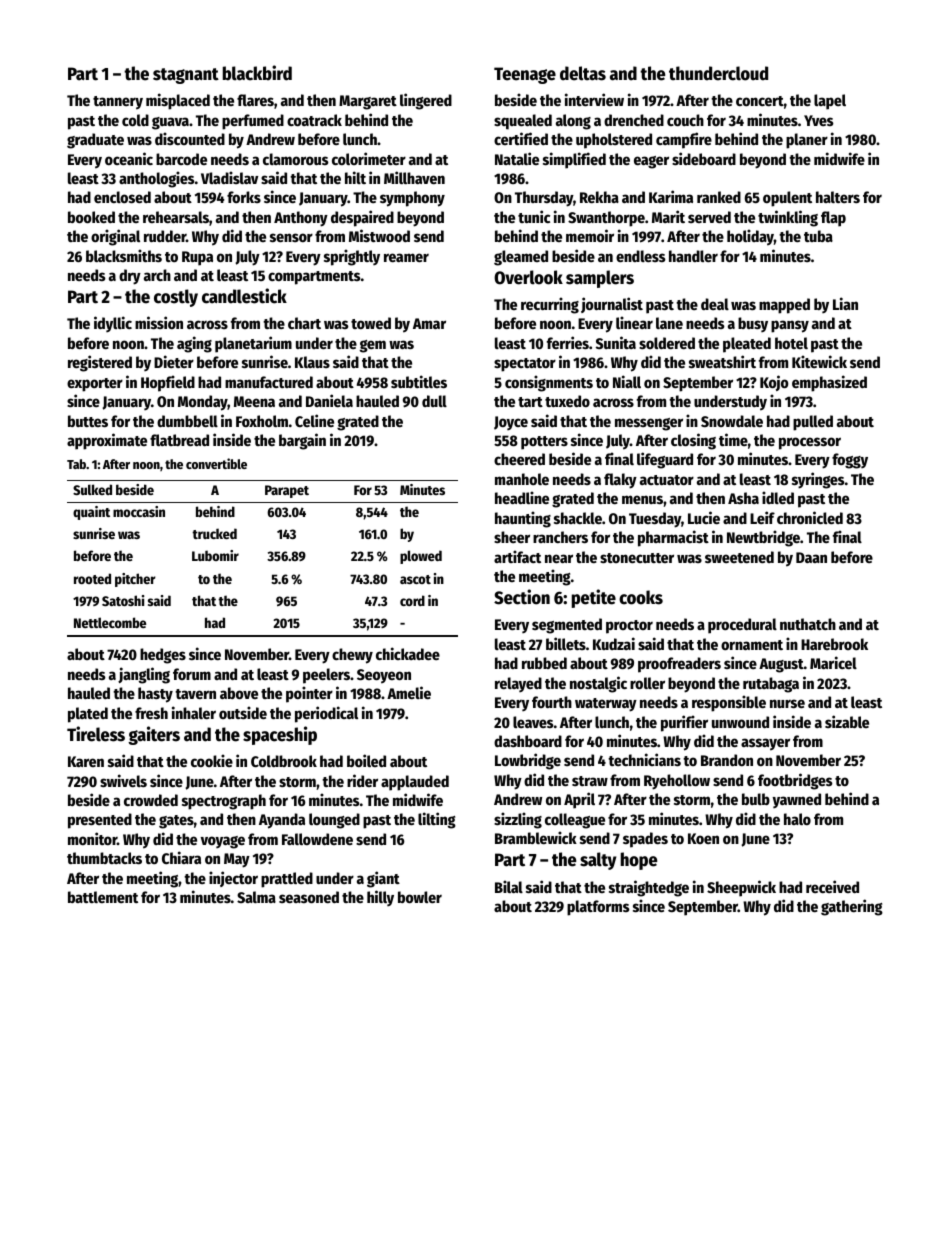 The height and width of the screenshot is (1233, 952). I want to click on tuxedo, so click(567, 401).
